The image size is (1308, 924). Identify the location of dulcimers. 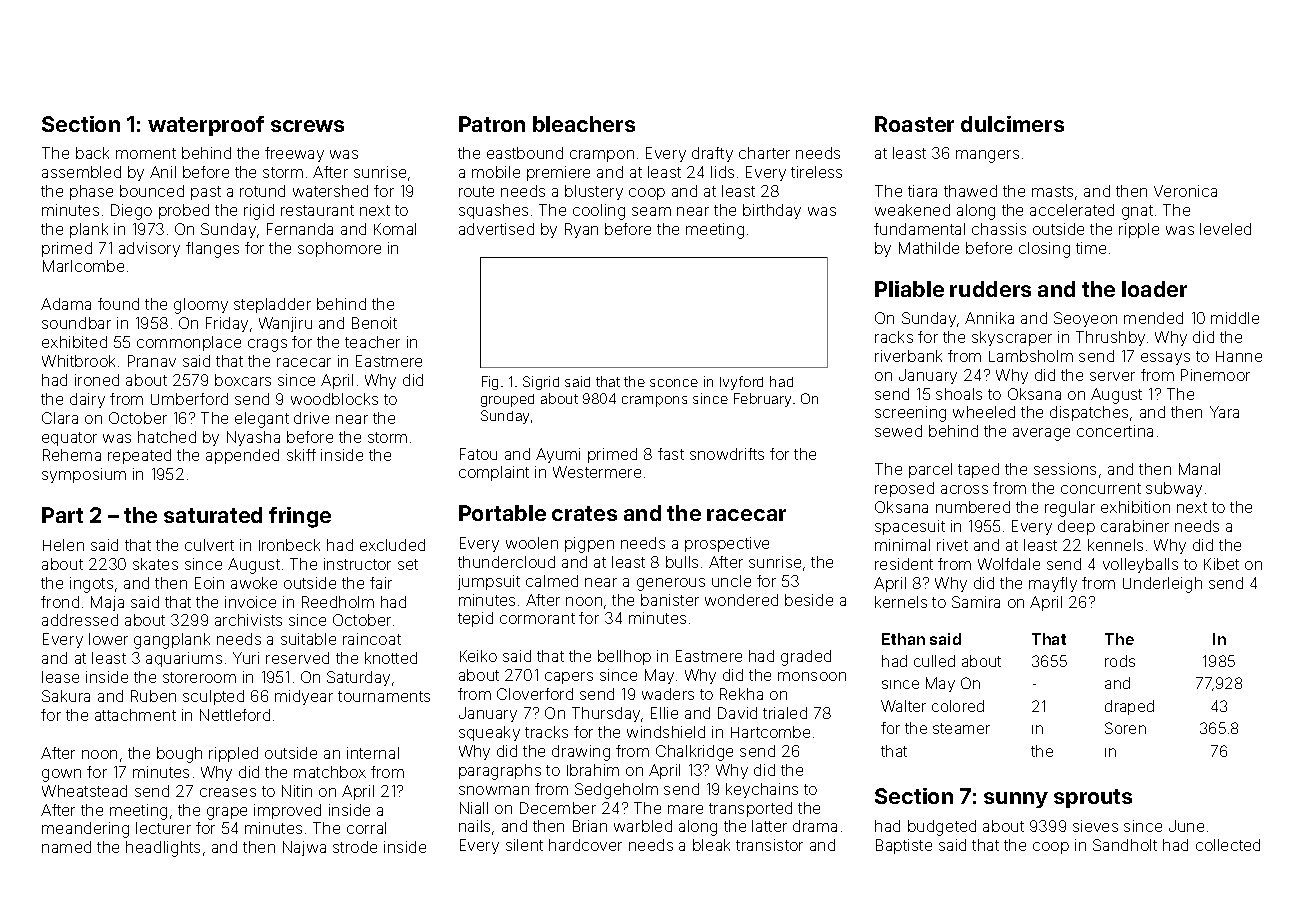
(1012, 124).
